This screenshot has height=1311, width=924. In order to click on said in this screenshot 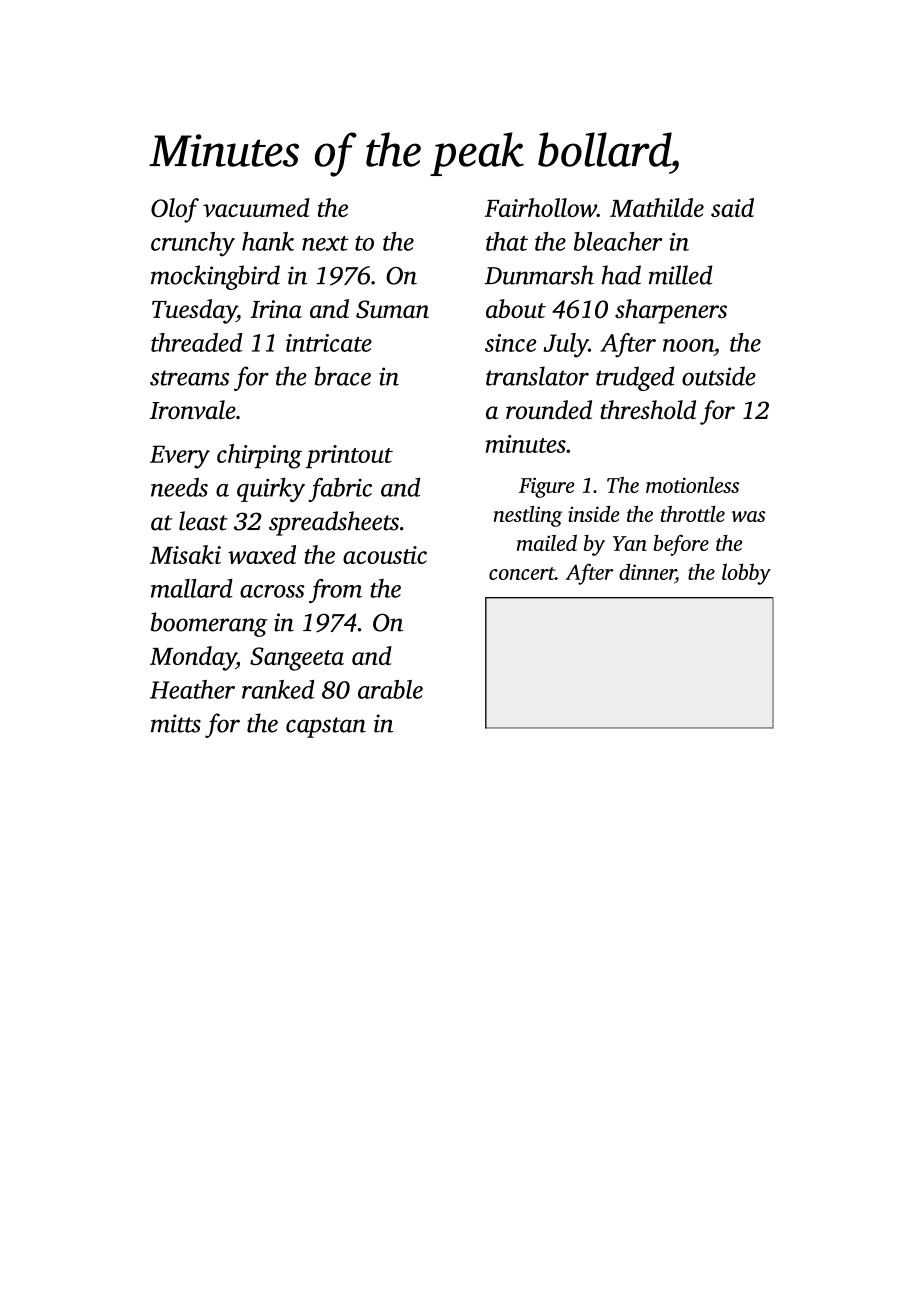, I will do `click(732, 207)`.
